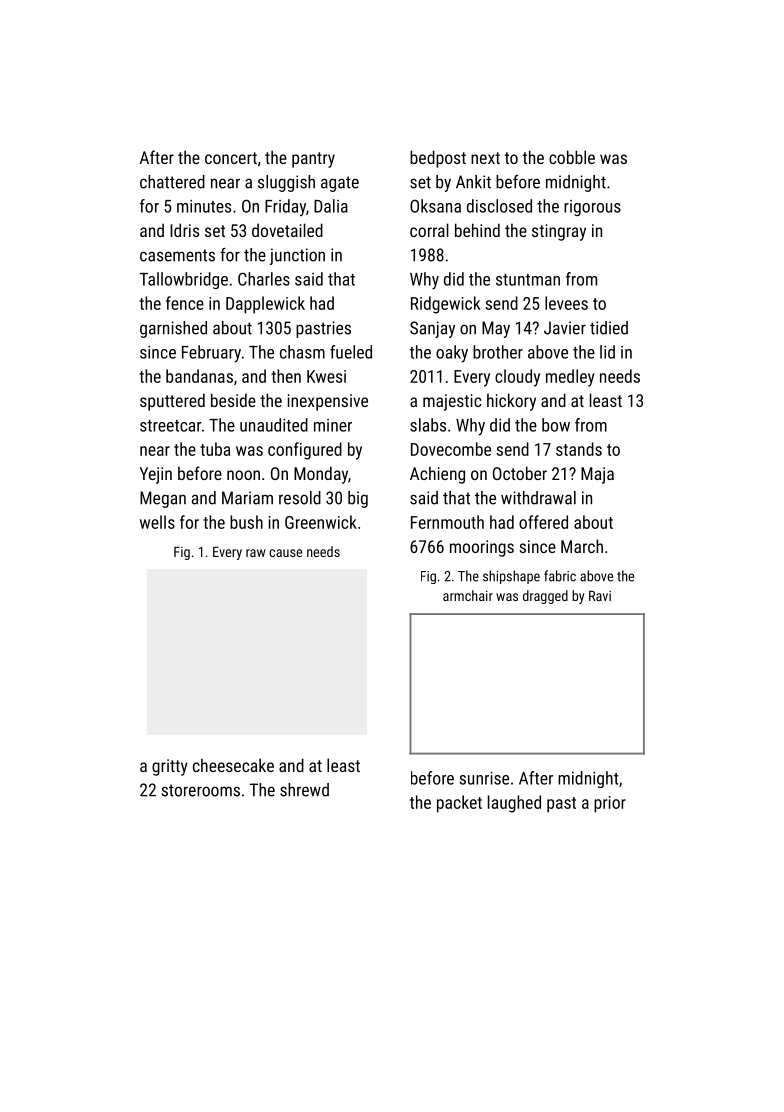 The height and width of the screenshot is (1112, 784). Describe the element at coordinates (572, 157) in the screenshot. I see `cobble` at that location.
